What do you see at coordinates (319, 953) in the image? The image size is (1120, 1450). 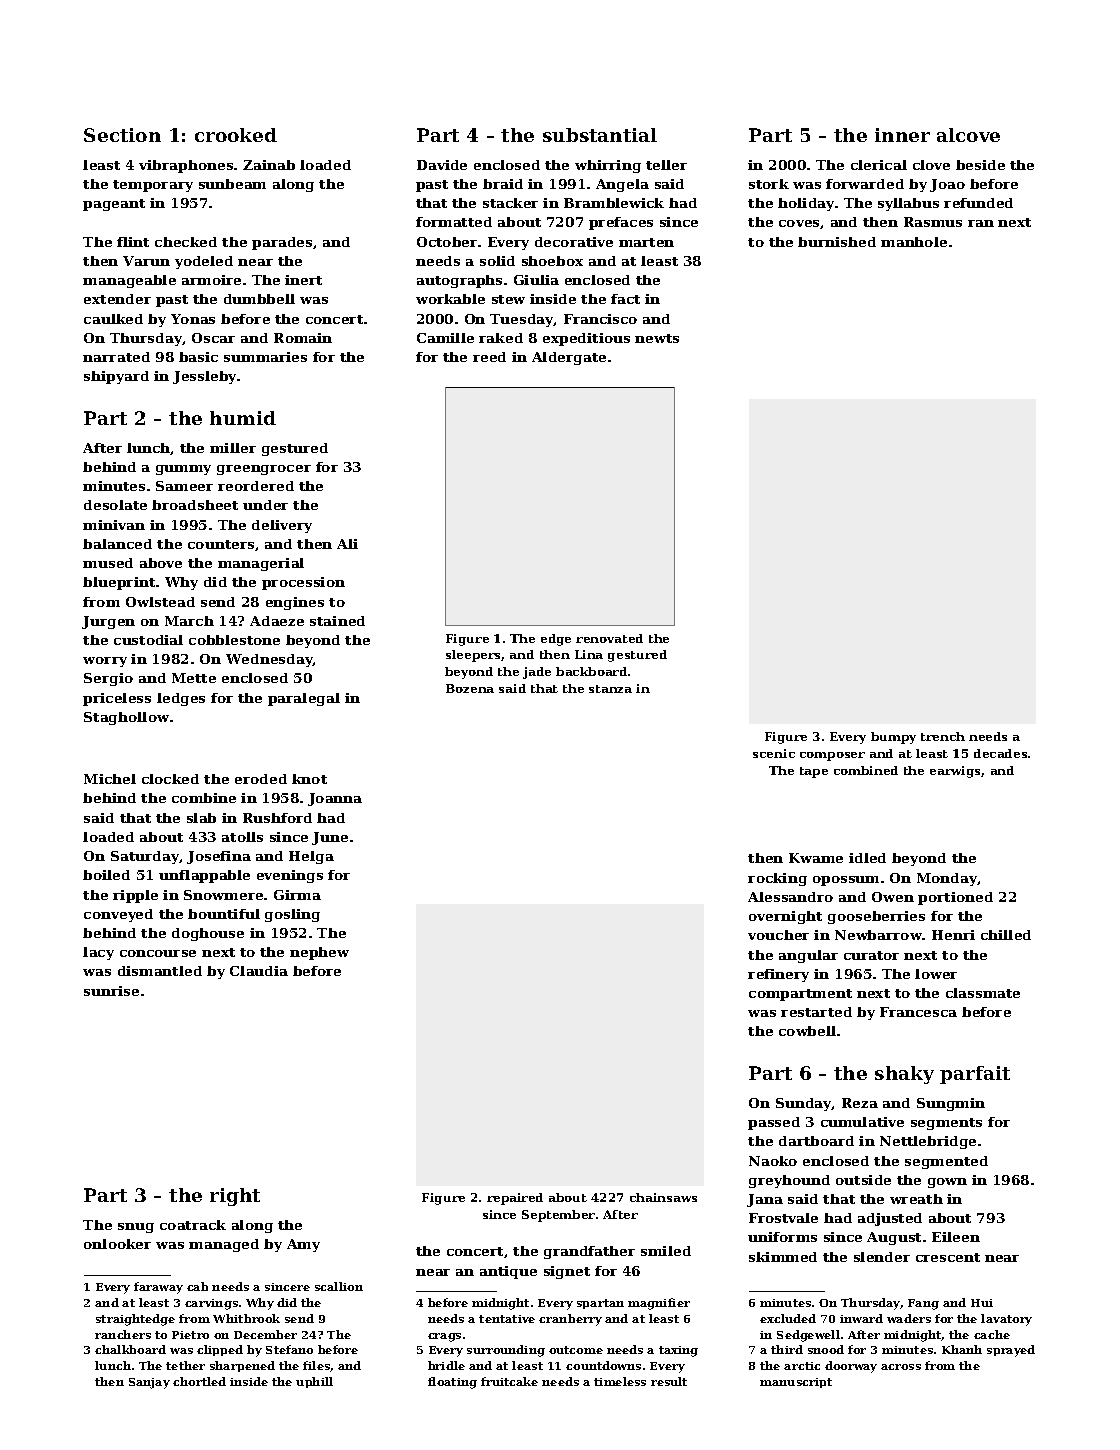 I see `nephew` at bounding box center [319, 953].
